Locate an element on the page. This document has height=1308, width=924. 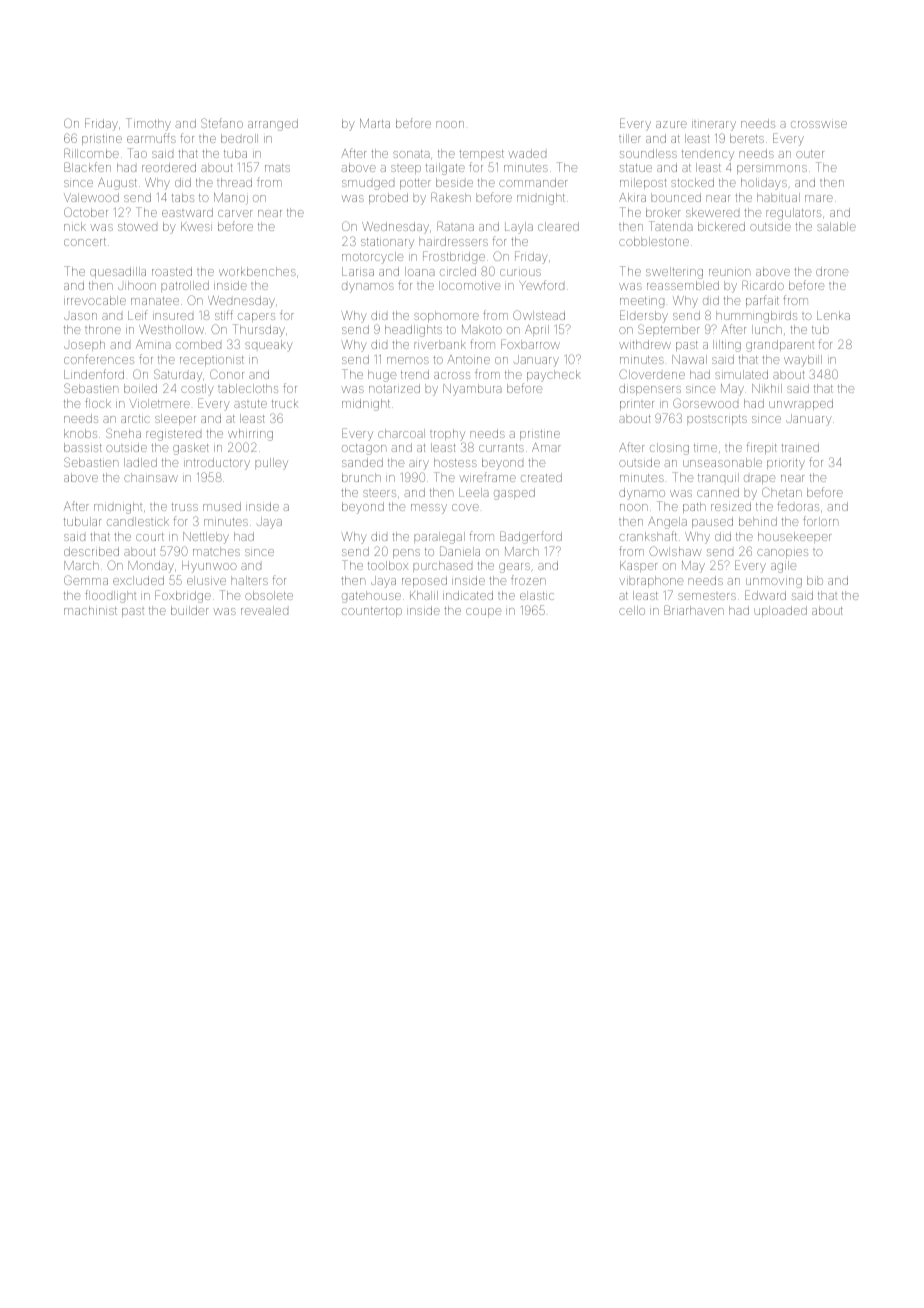
printer is located at coordinates (637, 405).
